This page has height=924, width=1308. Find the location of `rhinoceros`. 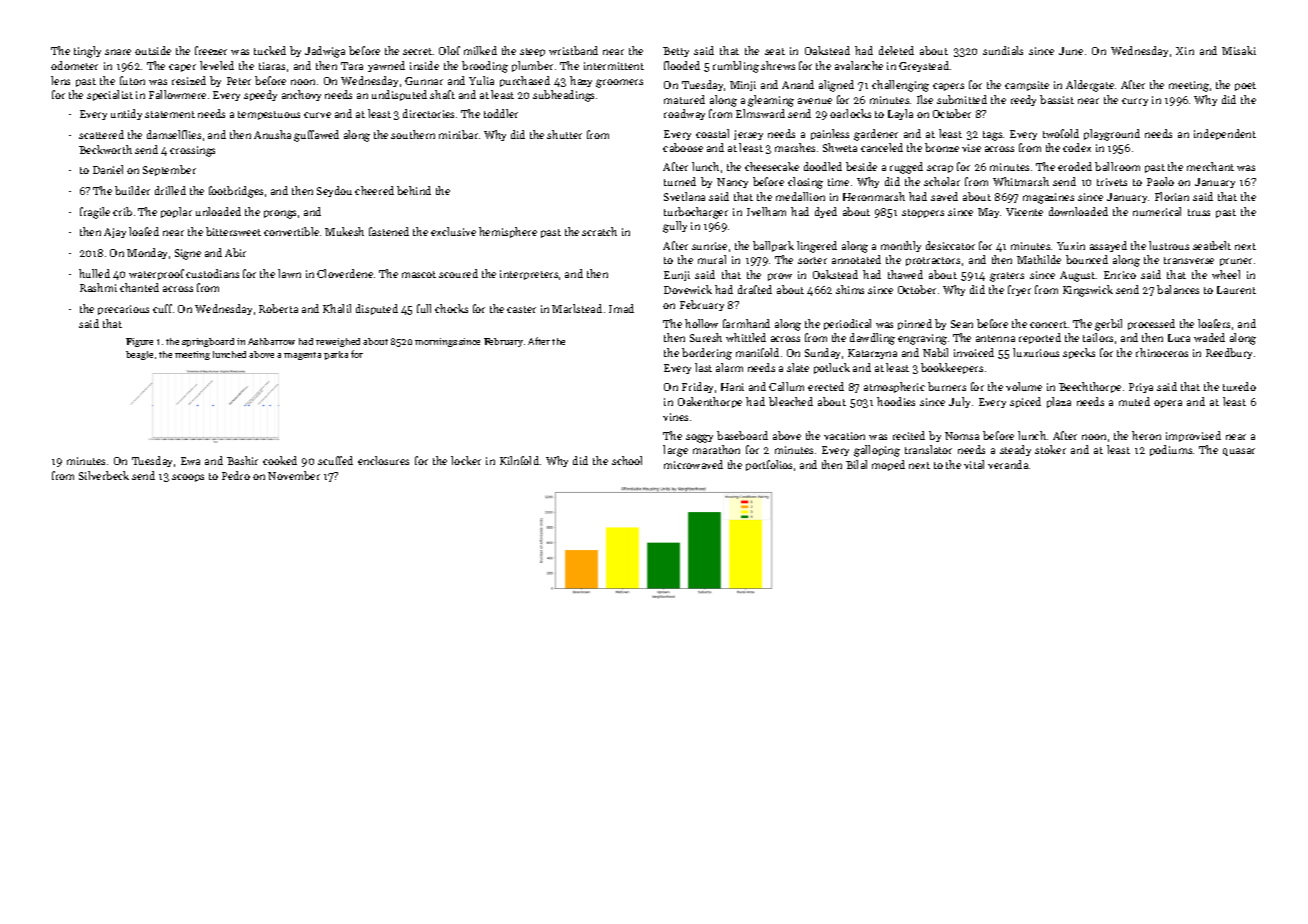

rhinoceros is located at coordinates (1162, 352).
